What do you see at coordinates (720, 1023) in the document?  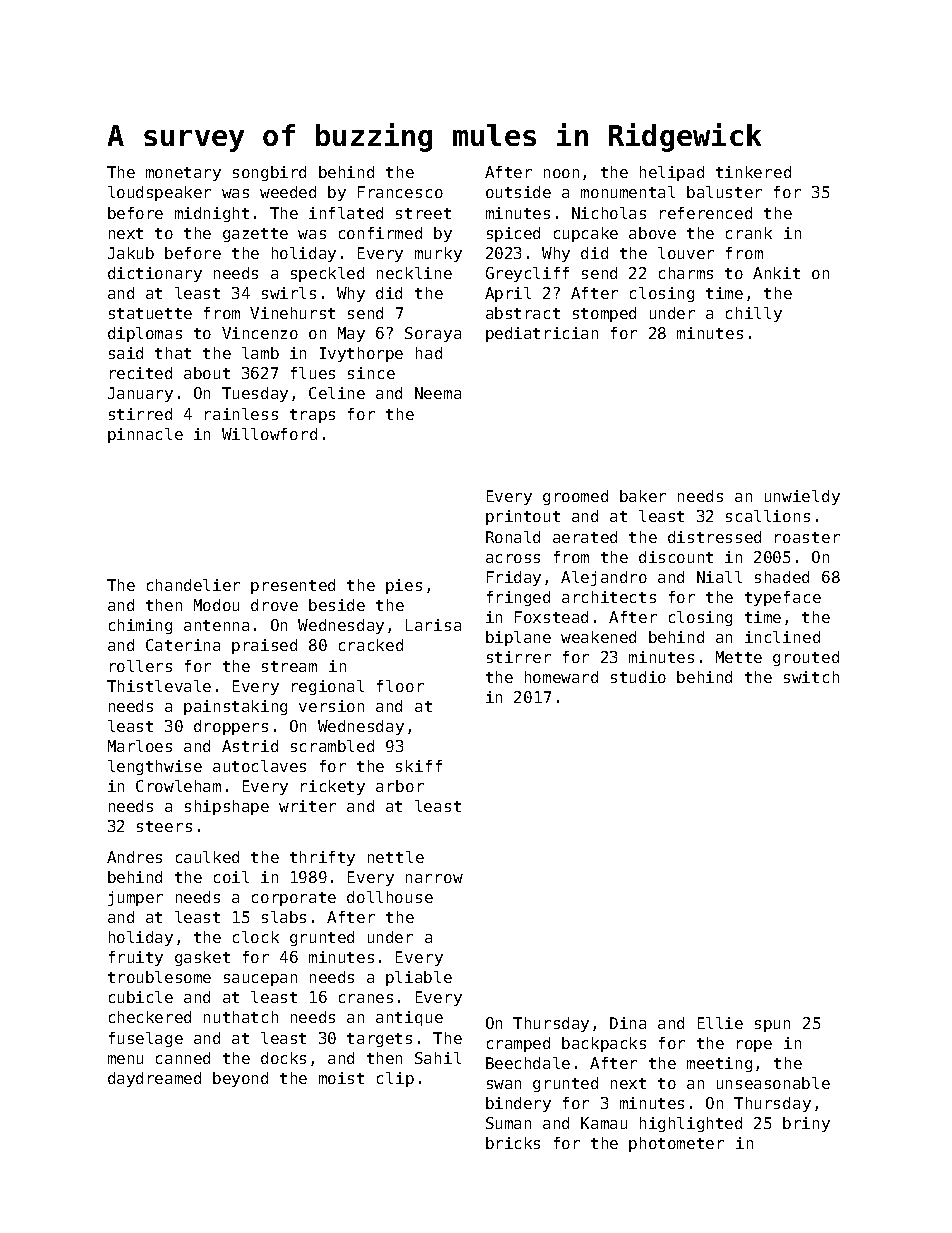 I see `Ellie` at bounding box center [720, 1023].
